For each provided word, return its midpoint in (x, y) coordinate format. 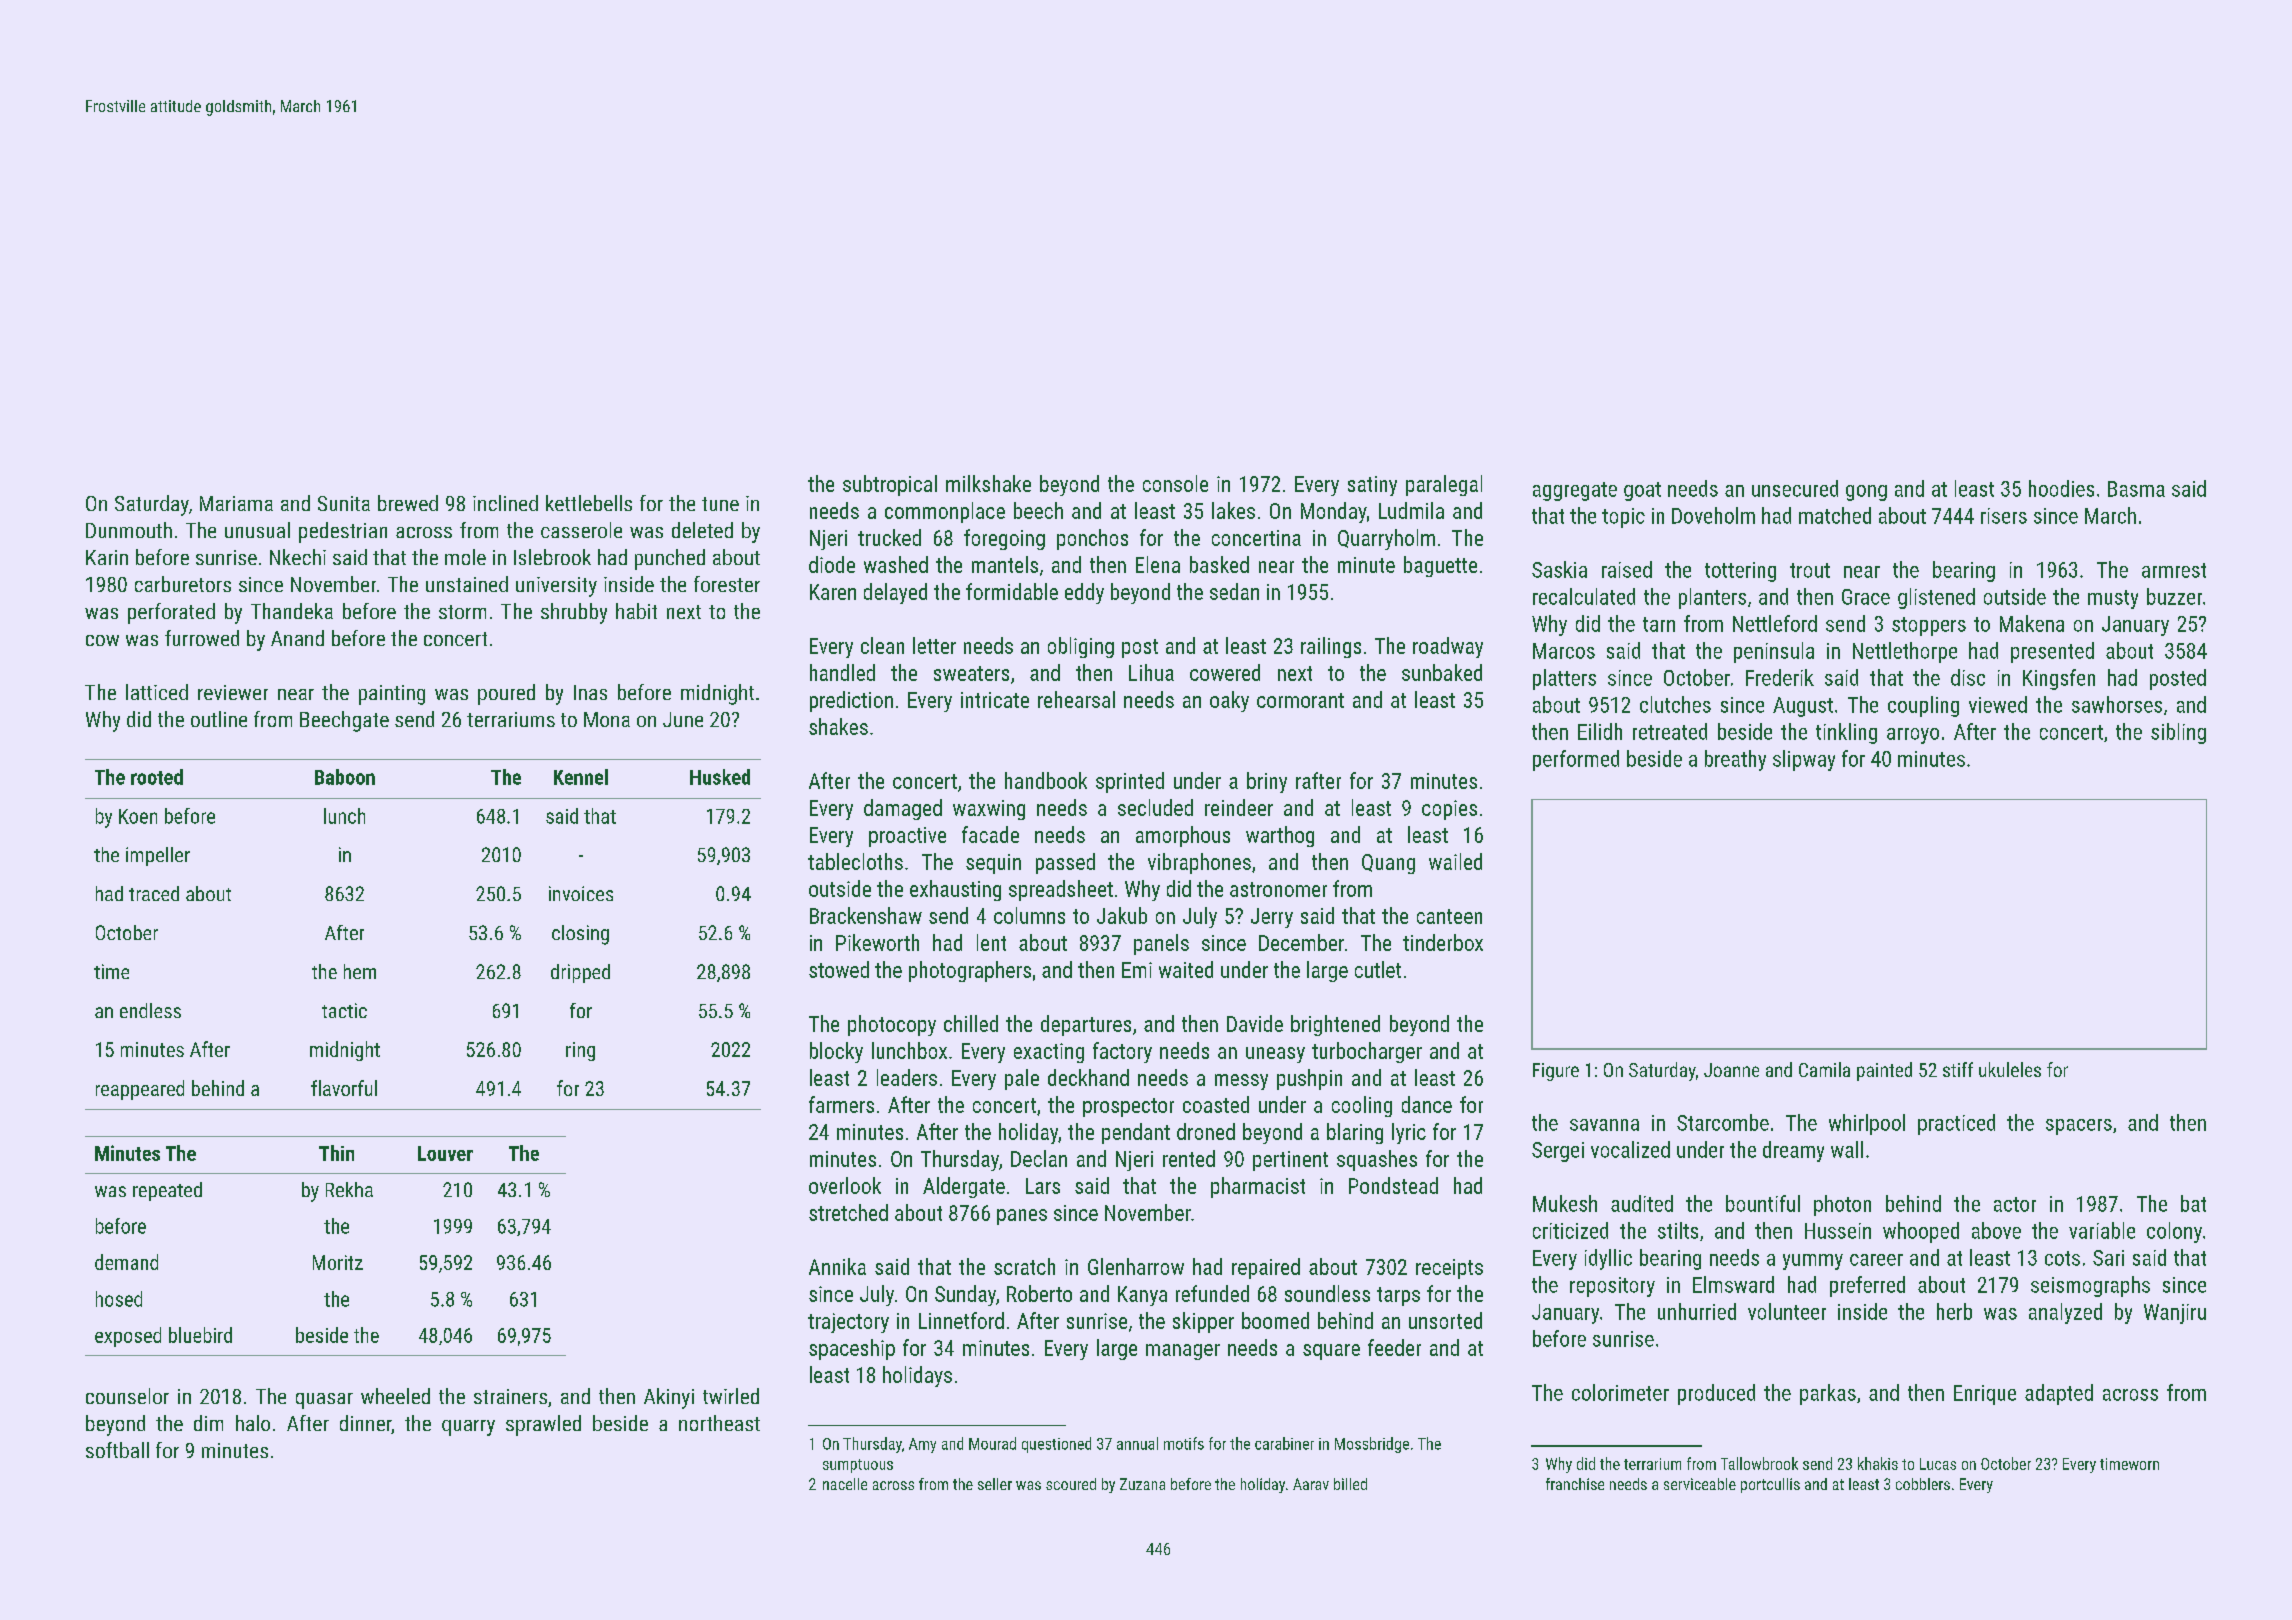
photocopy (892, 1025)
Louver (445, 1153)
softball (117, 1450)
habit (636, 611)
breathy (1735, 760)
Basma (2136, 489)
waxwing (989, 810)
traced (154, 893)
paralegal (1444, 485)
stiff (1958, 1069)
